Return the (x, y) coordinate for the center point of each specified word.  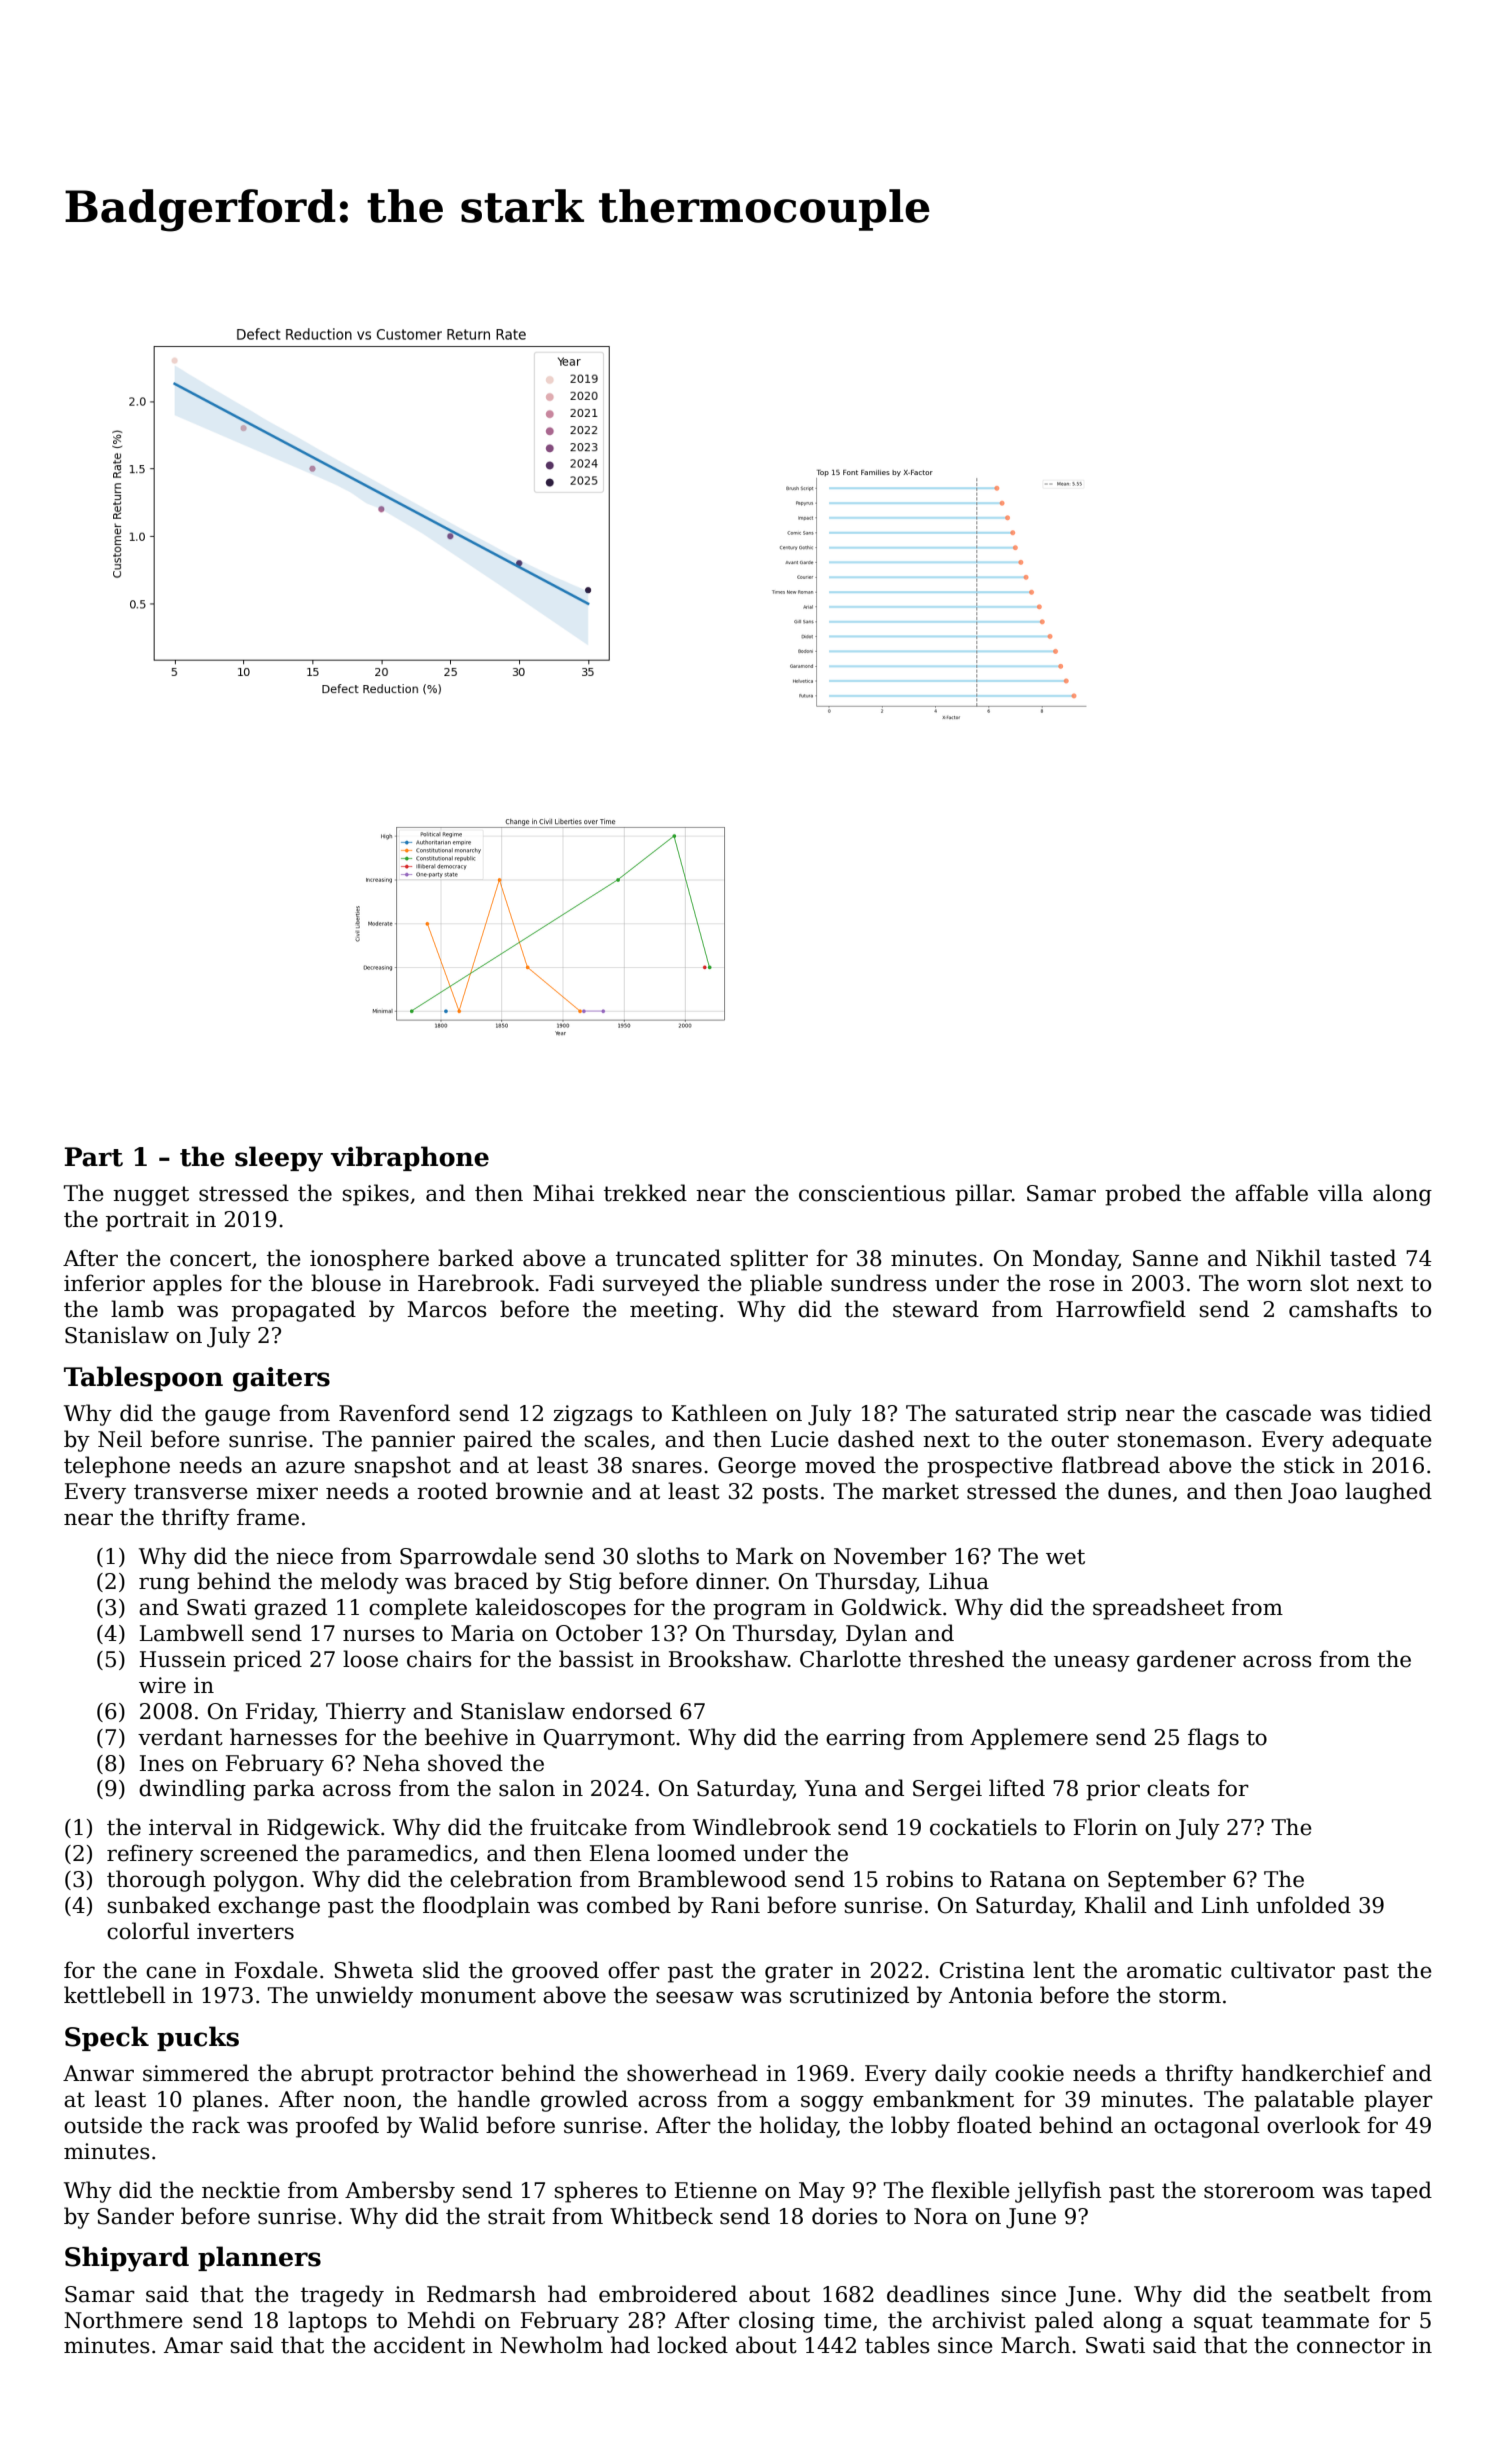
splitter (769, 1260)
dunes (1139, 1491)
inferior (104, 1283)
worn (1274, 1285)
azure (315, 1467)
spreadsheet (1159, 1609)
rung (164, 1585)
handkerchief (1314, 2073)
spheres (596, 2192)
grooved (555, 1972)
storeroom (1259, 2191)
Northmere (123, 2320)
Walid (449, 2125)
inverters (245, 1931)
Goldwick (892, 1607)
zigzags (593, 1415)
